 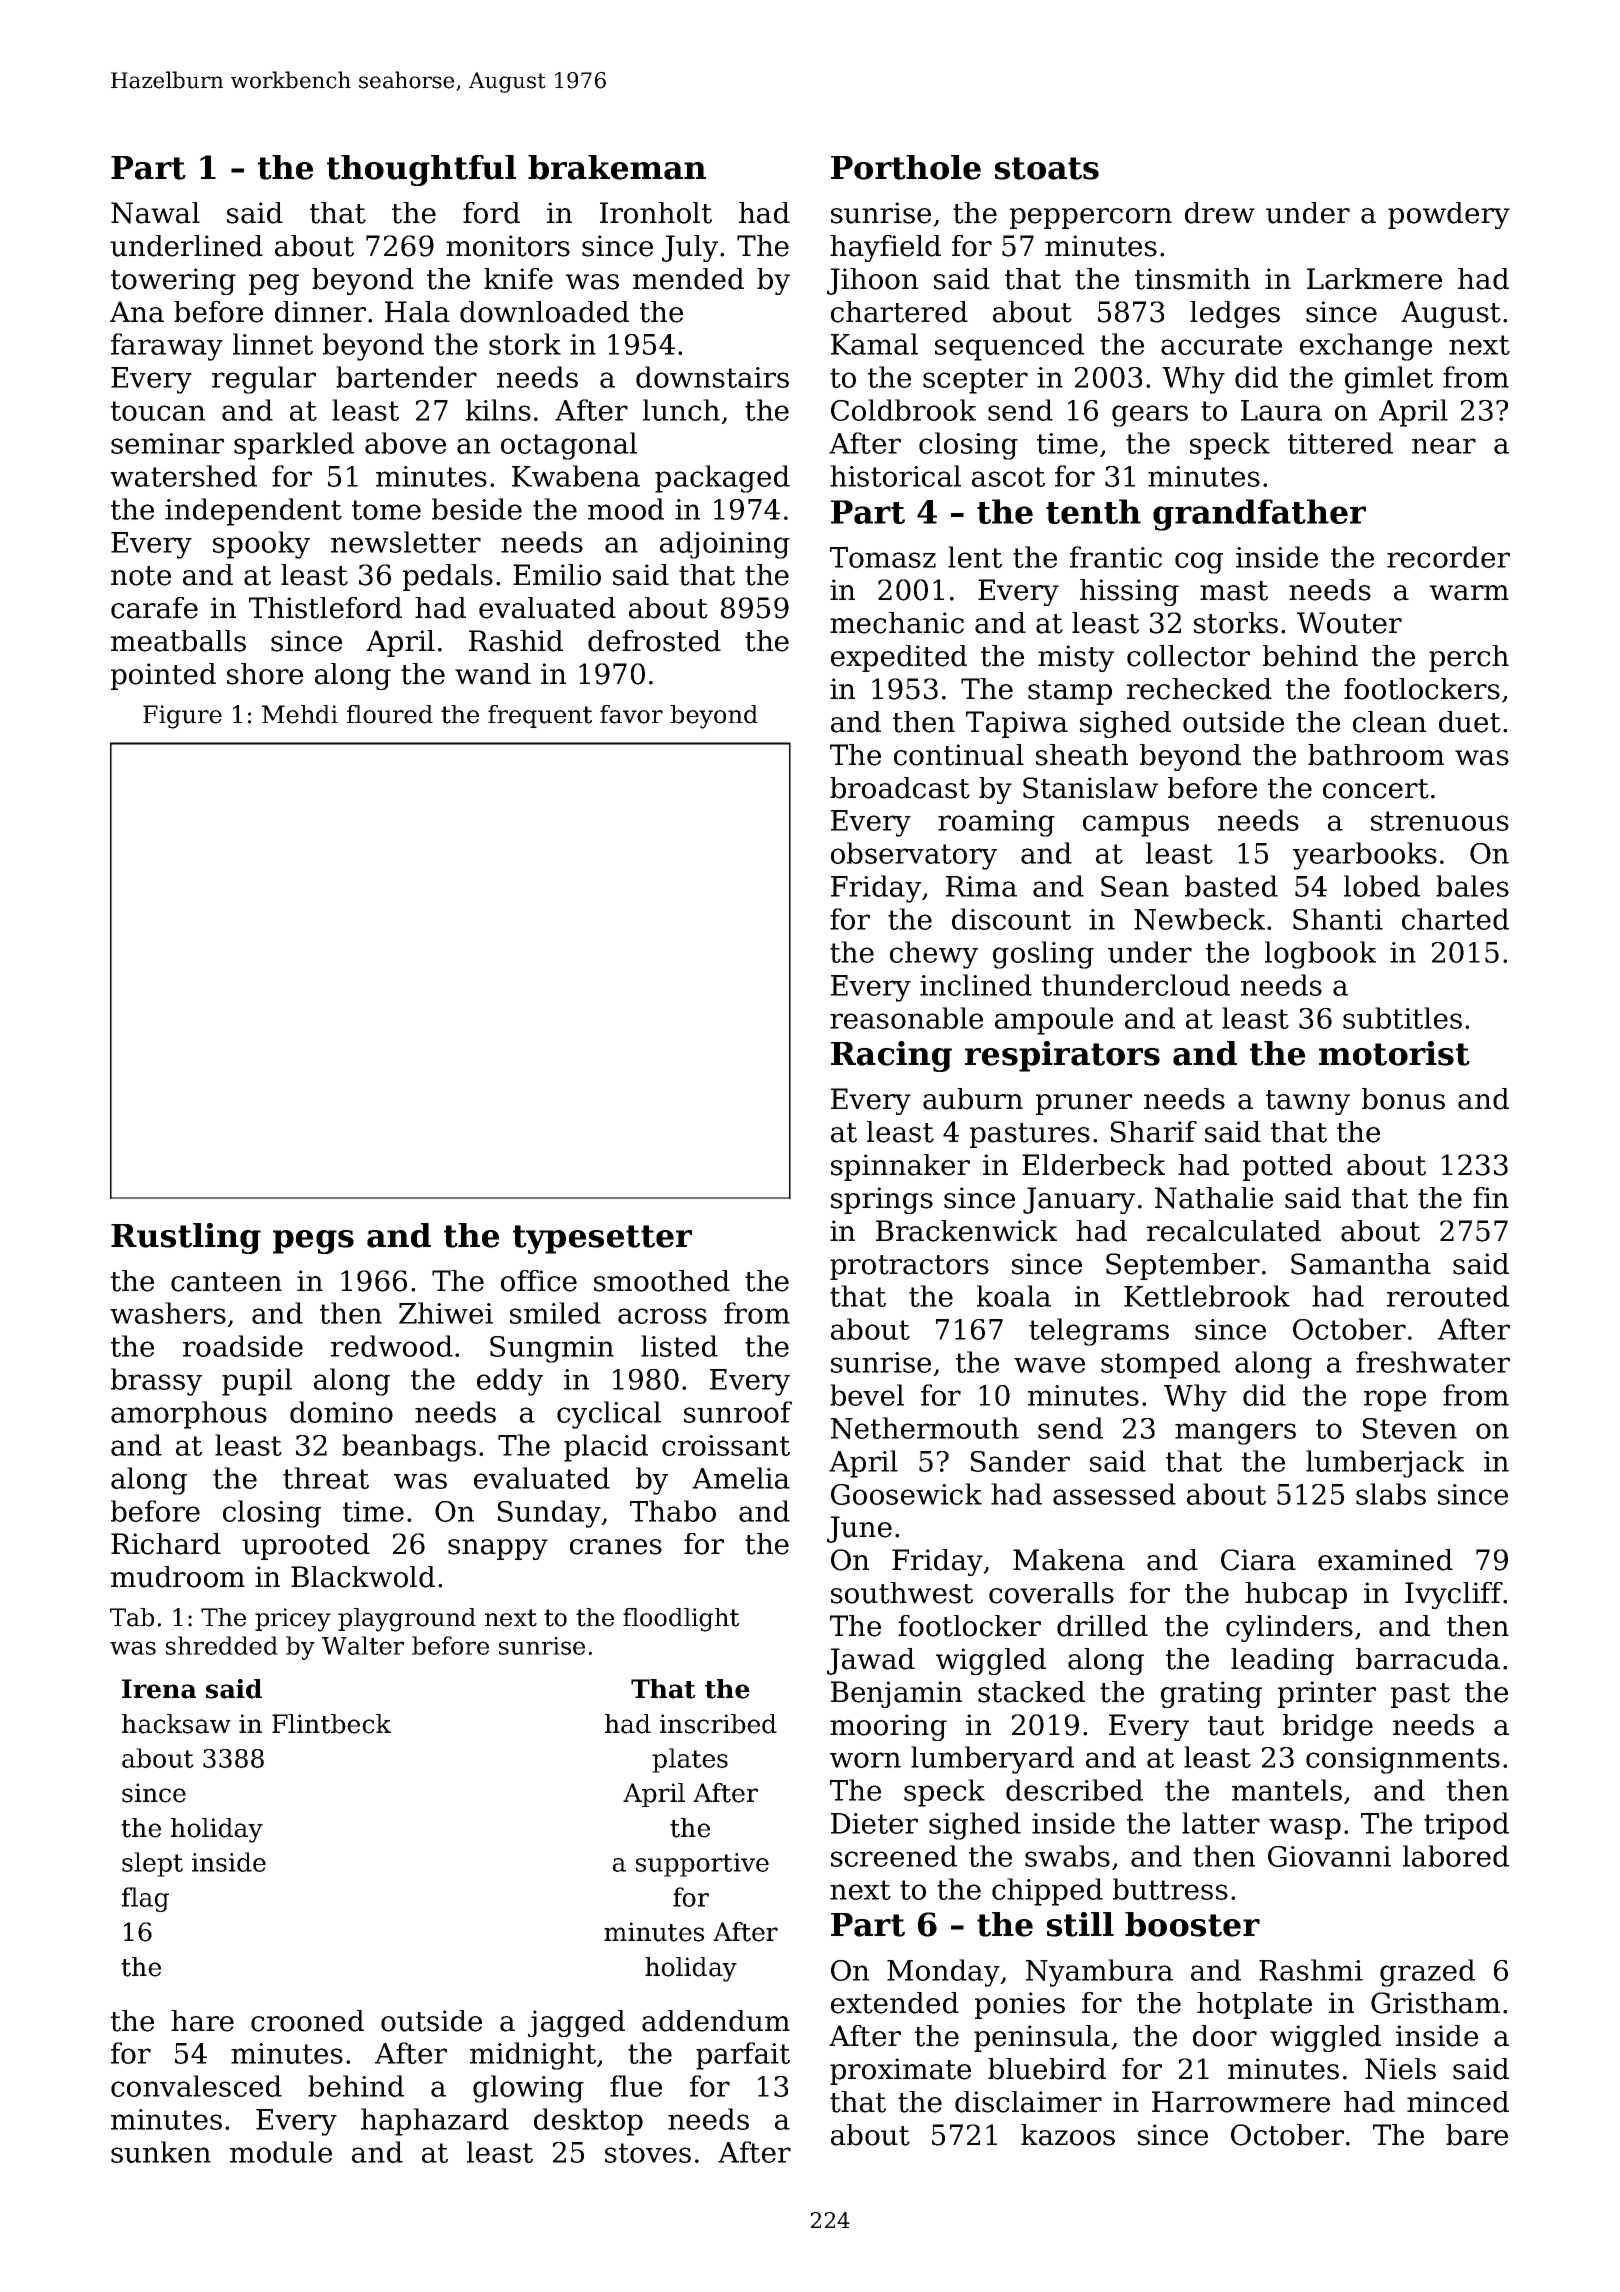 What do you see at coordinates (1349, 623) in the image?
I see `Wouter` at bounding box center [1349, 623].
